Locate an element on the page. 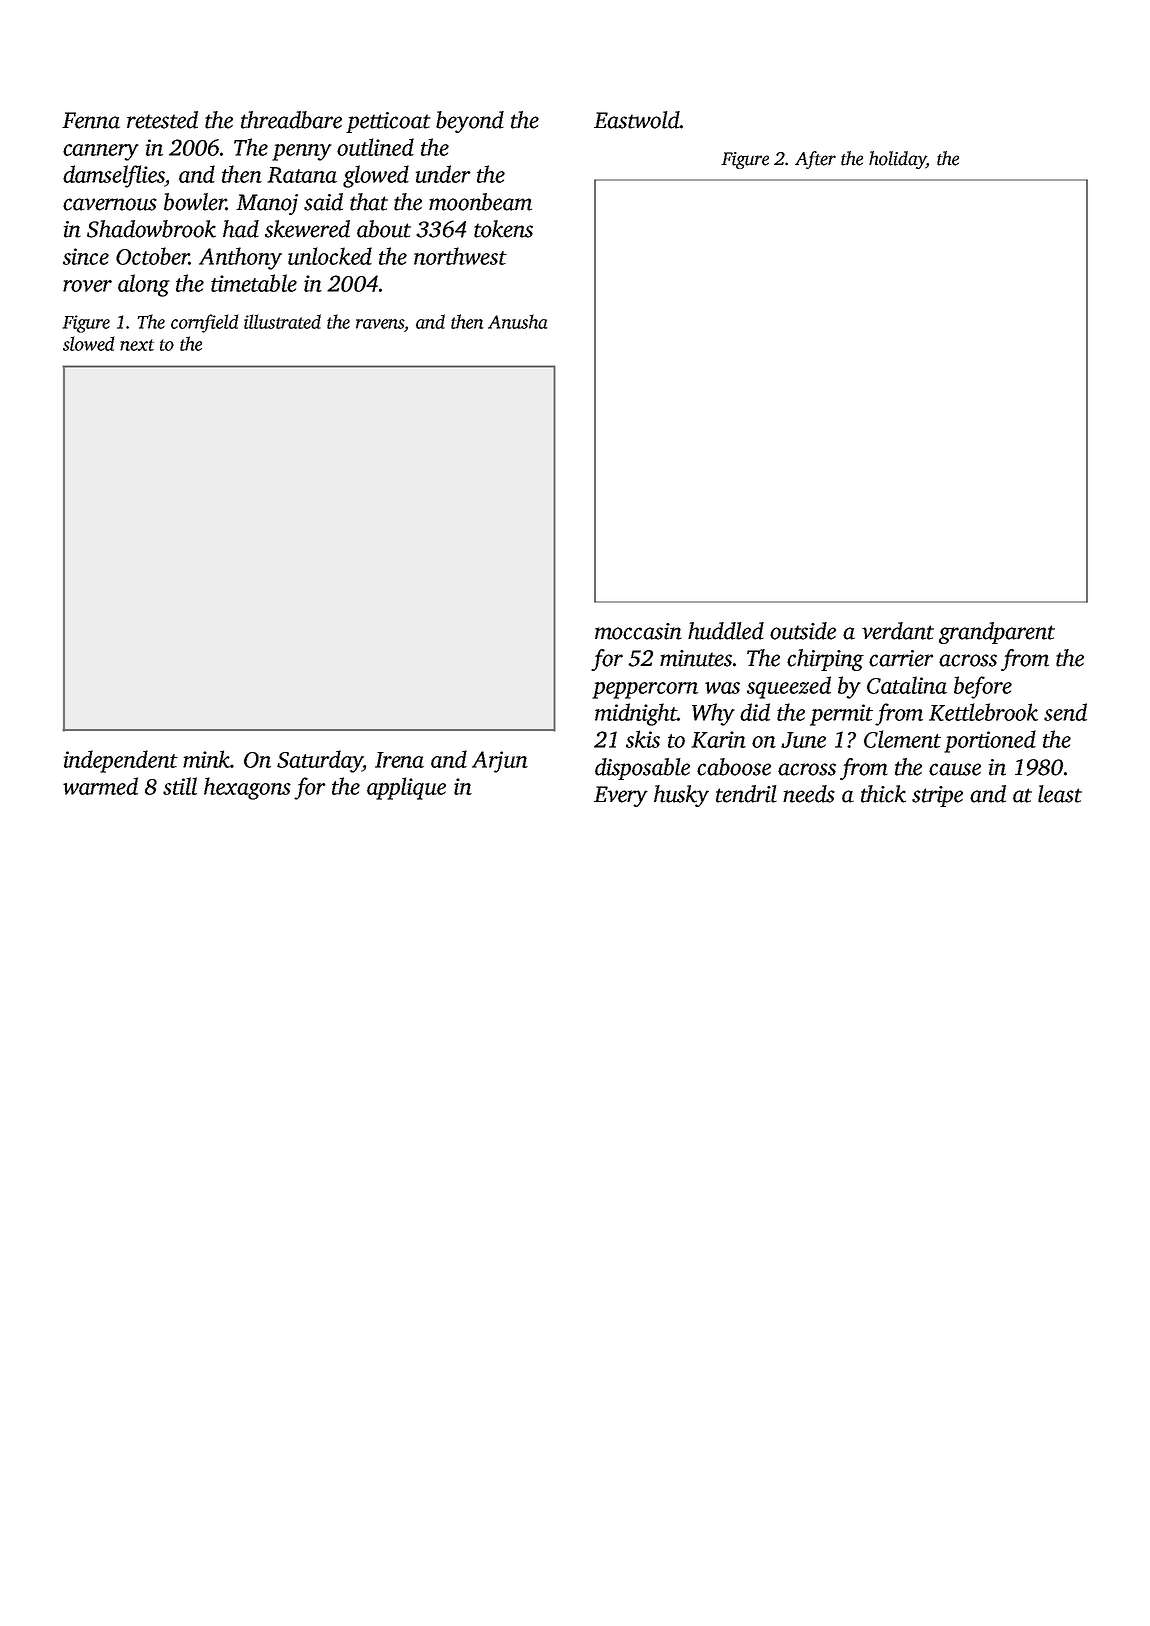 This image has width=1150, height=1626. Saturday is located at coordinates (320, 761).
